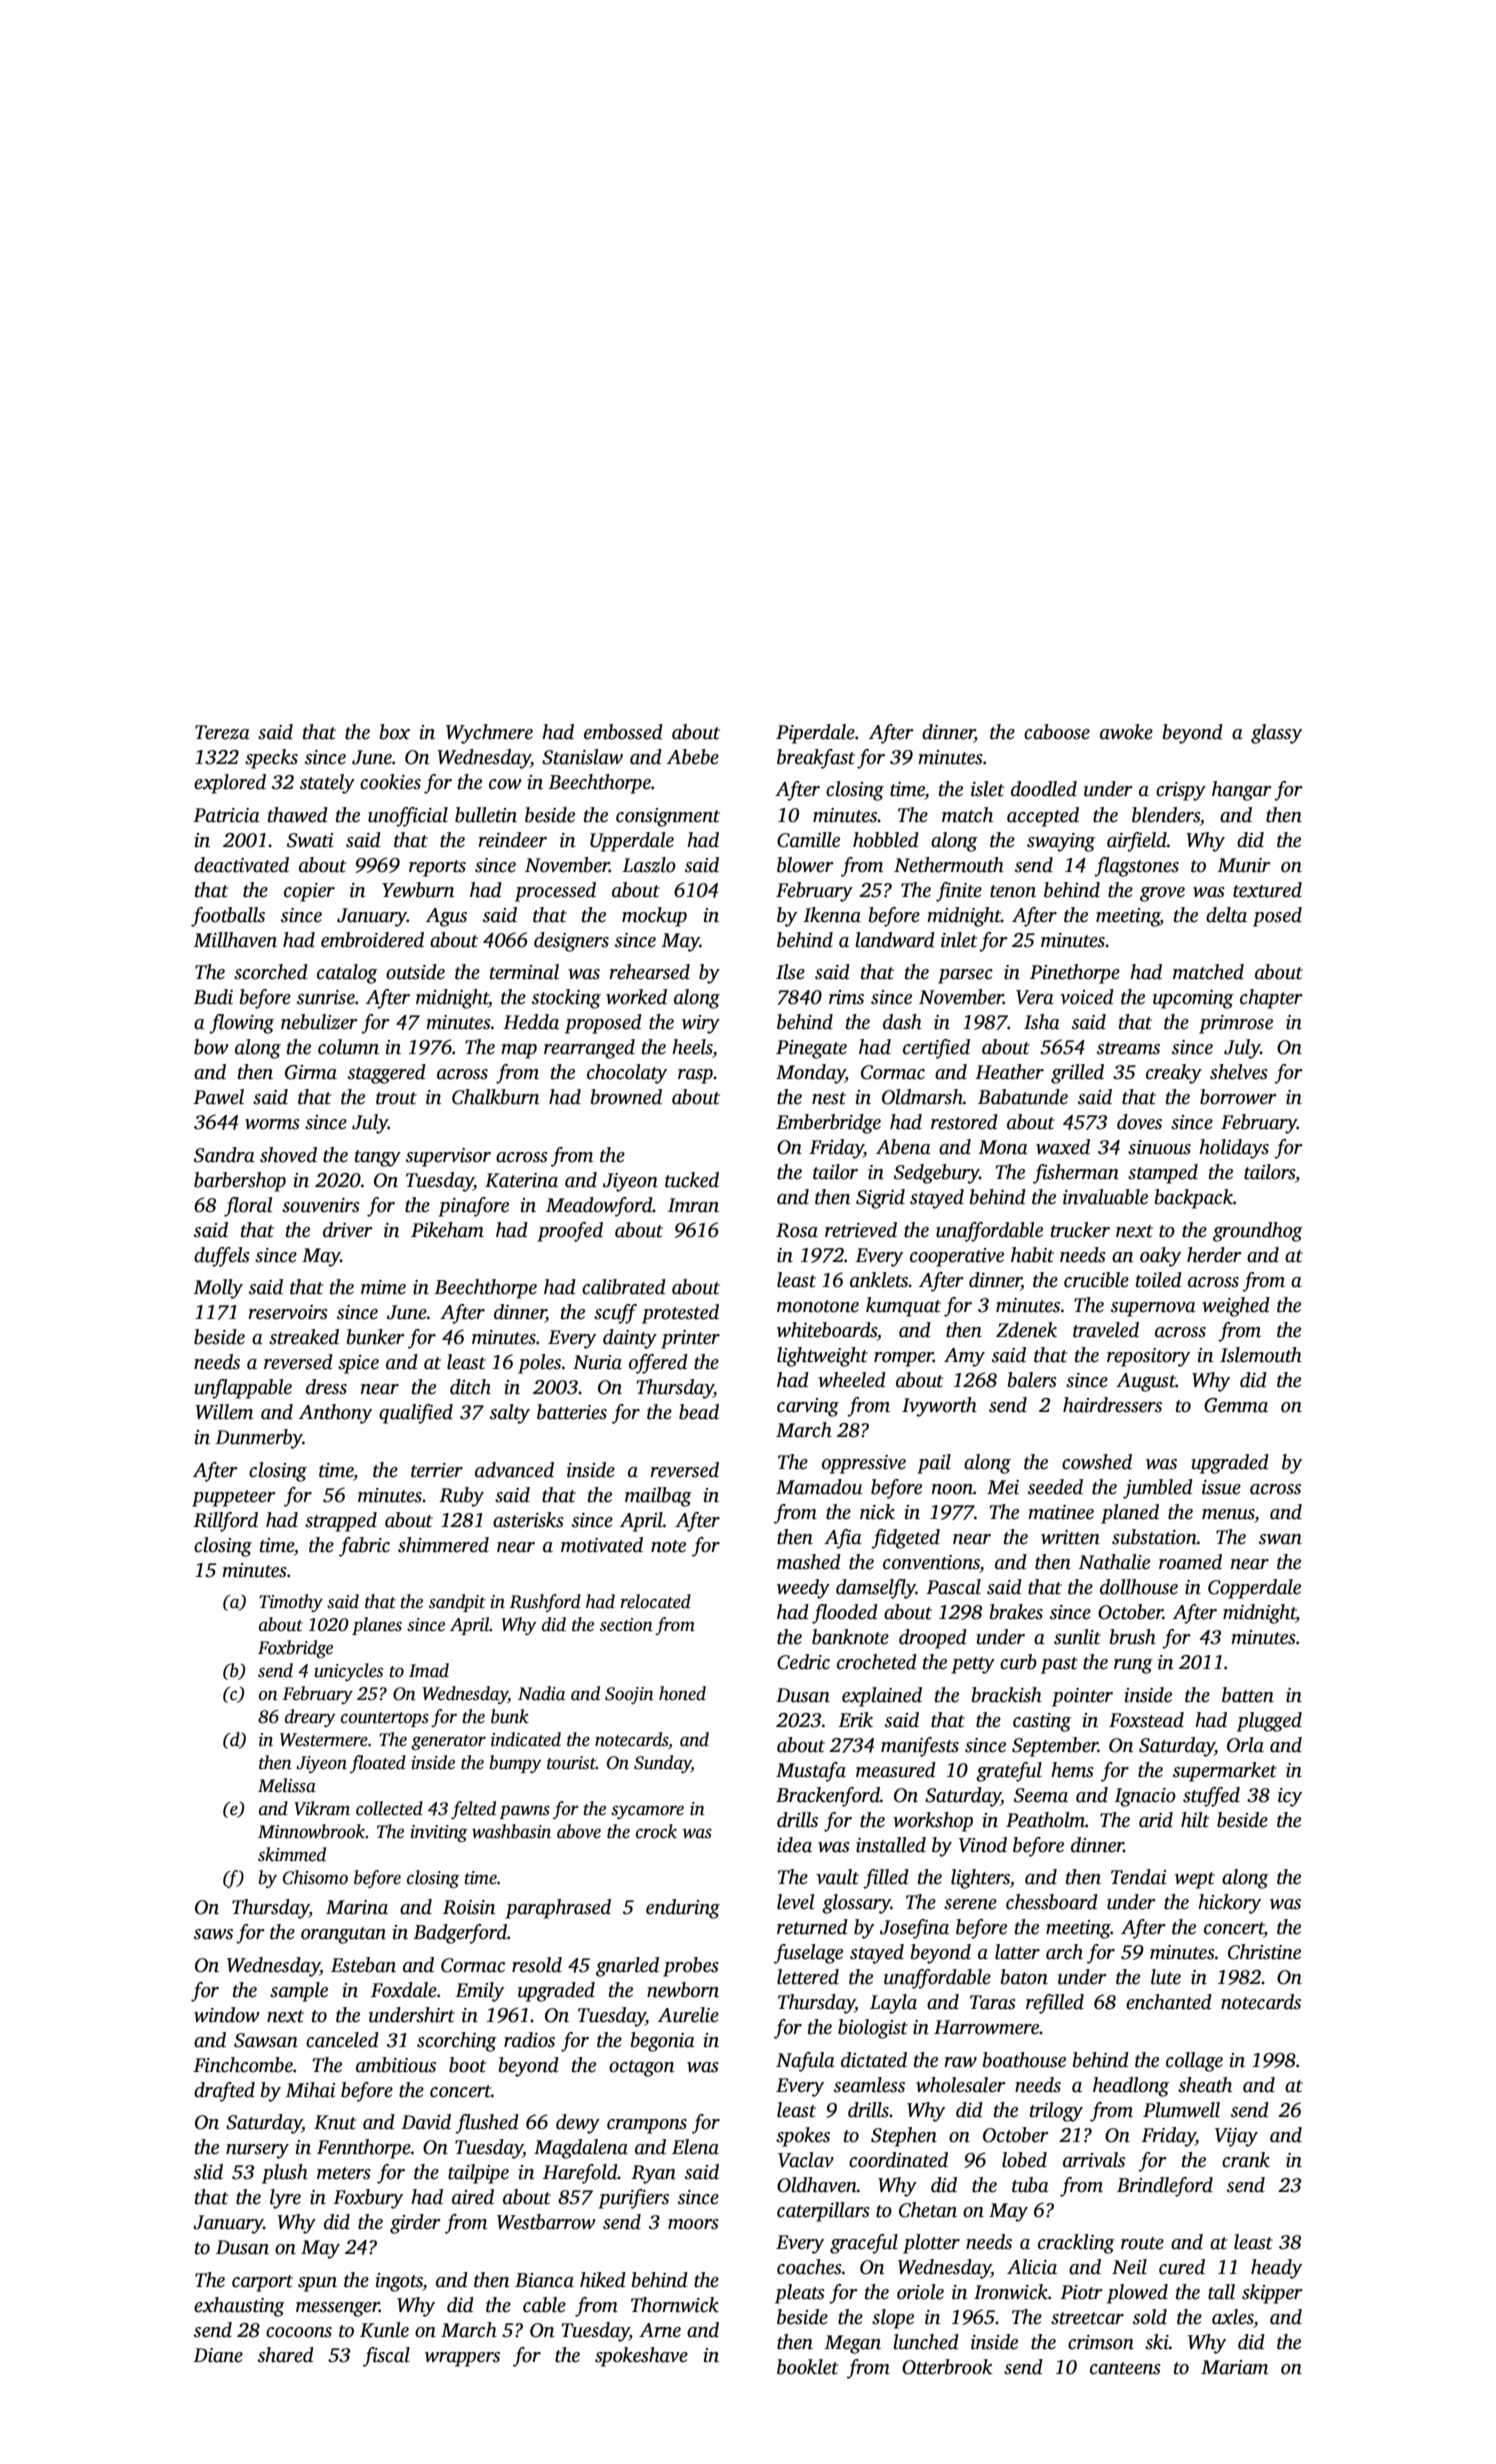 This page has width=1496, height=2464. I want to click on Piperdale, so click(815, 734).
